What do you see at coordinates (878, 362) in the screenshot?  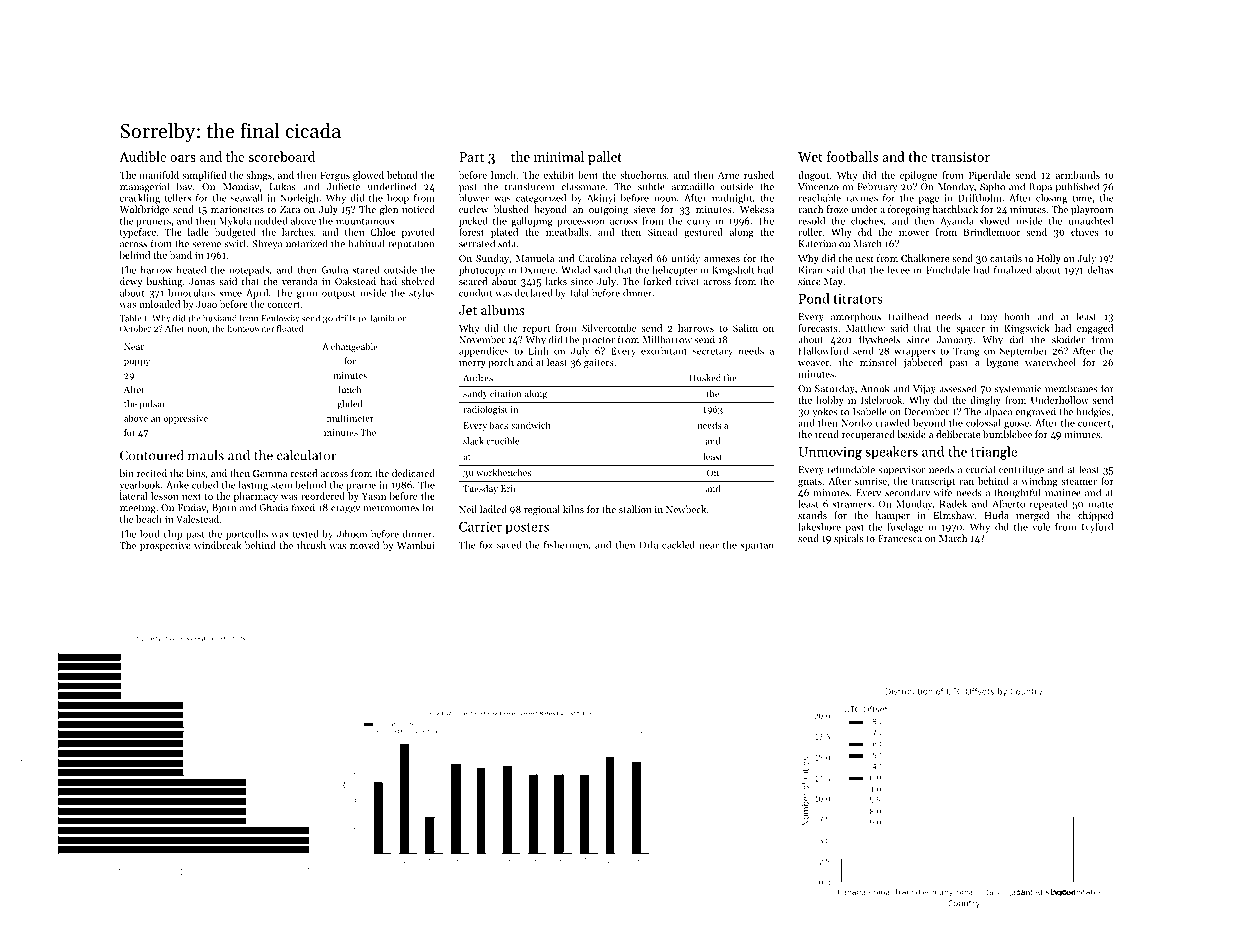 I see `minstrel` at bounding box center [878, 362].
